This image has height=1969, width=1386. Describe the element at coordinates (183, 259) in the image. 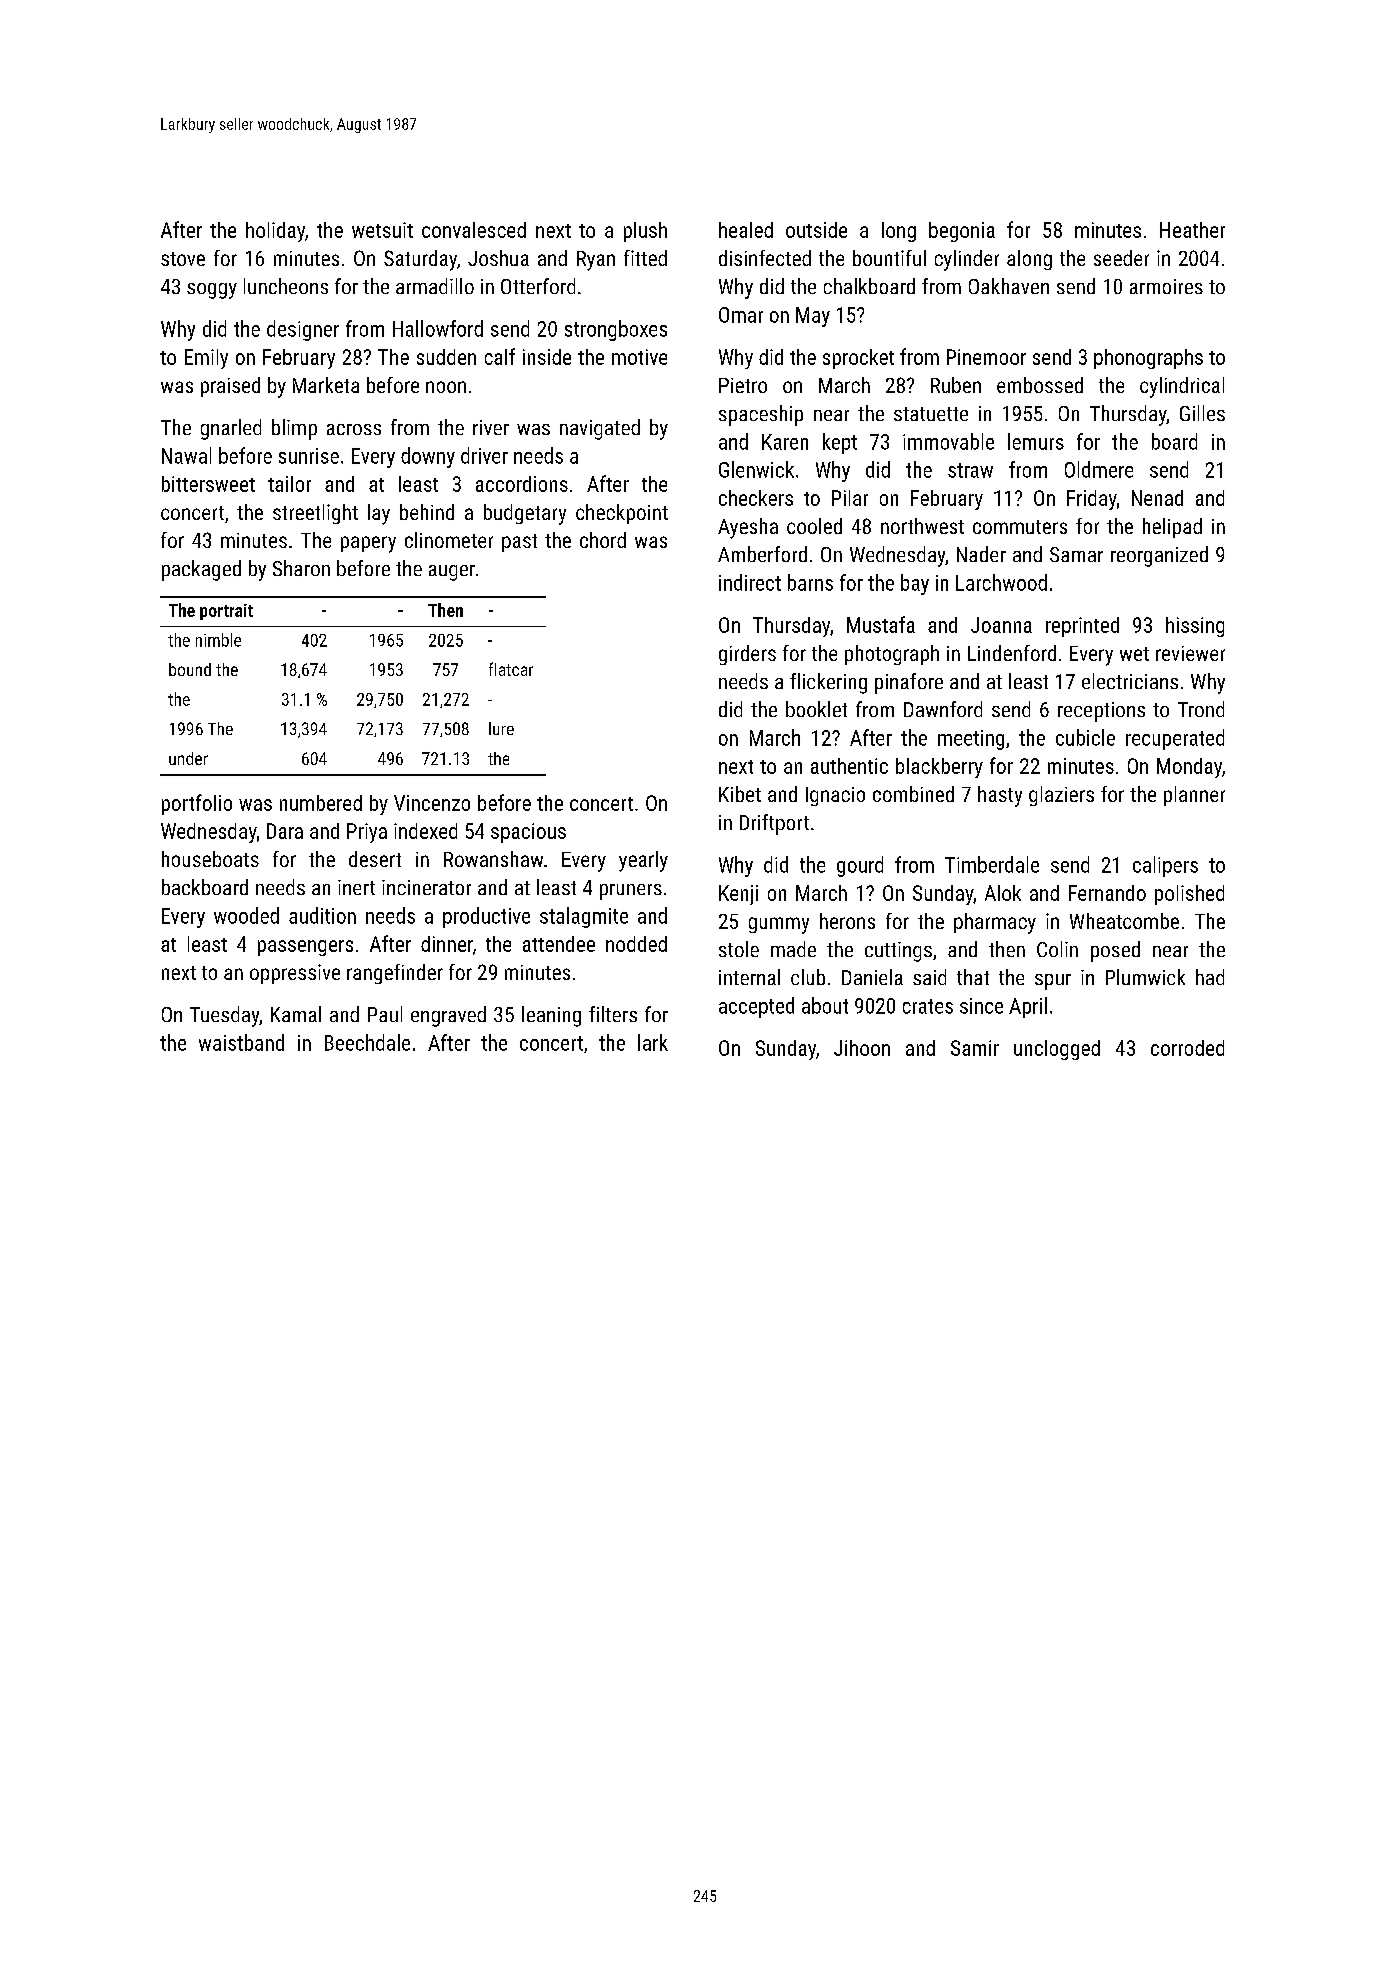

I see `stove` at that location.
